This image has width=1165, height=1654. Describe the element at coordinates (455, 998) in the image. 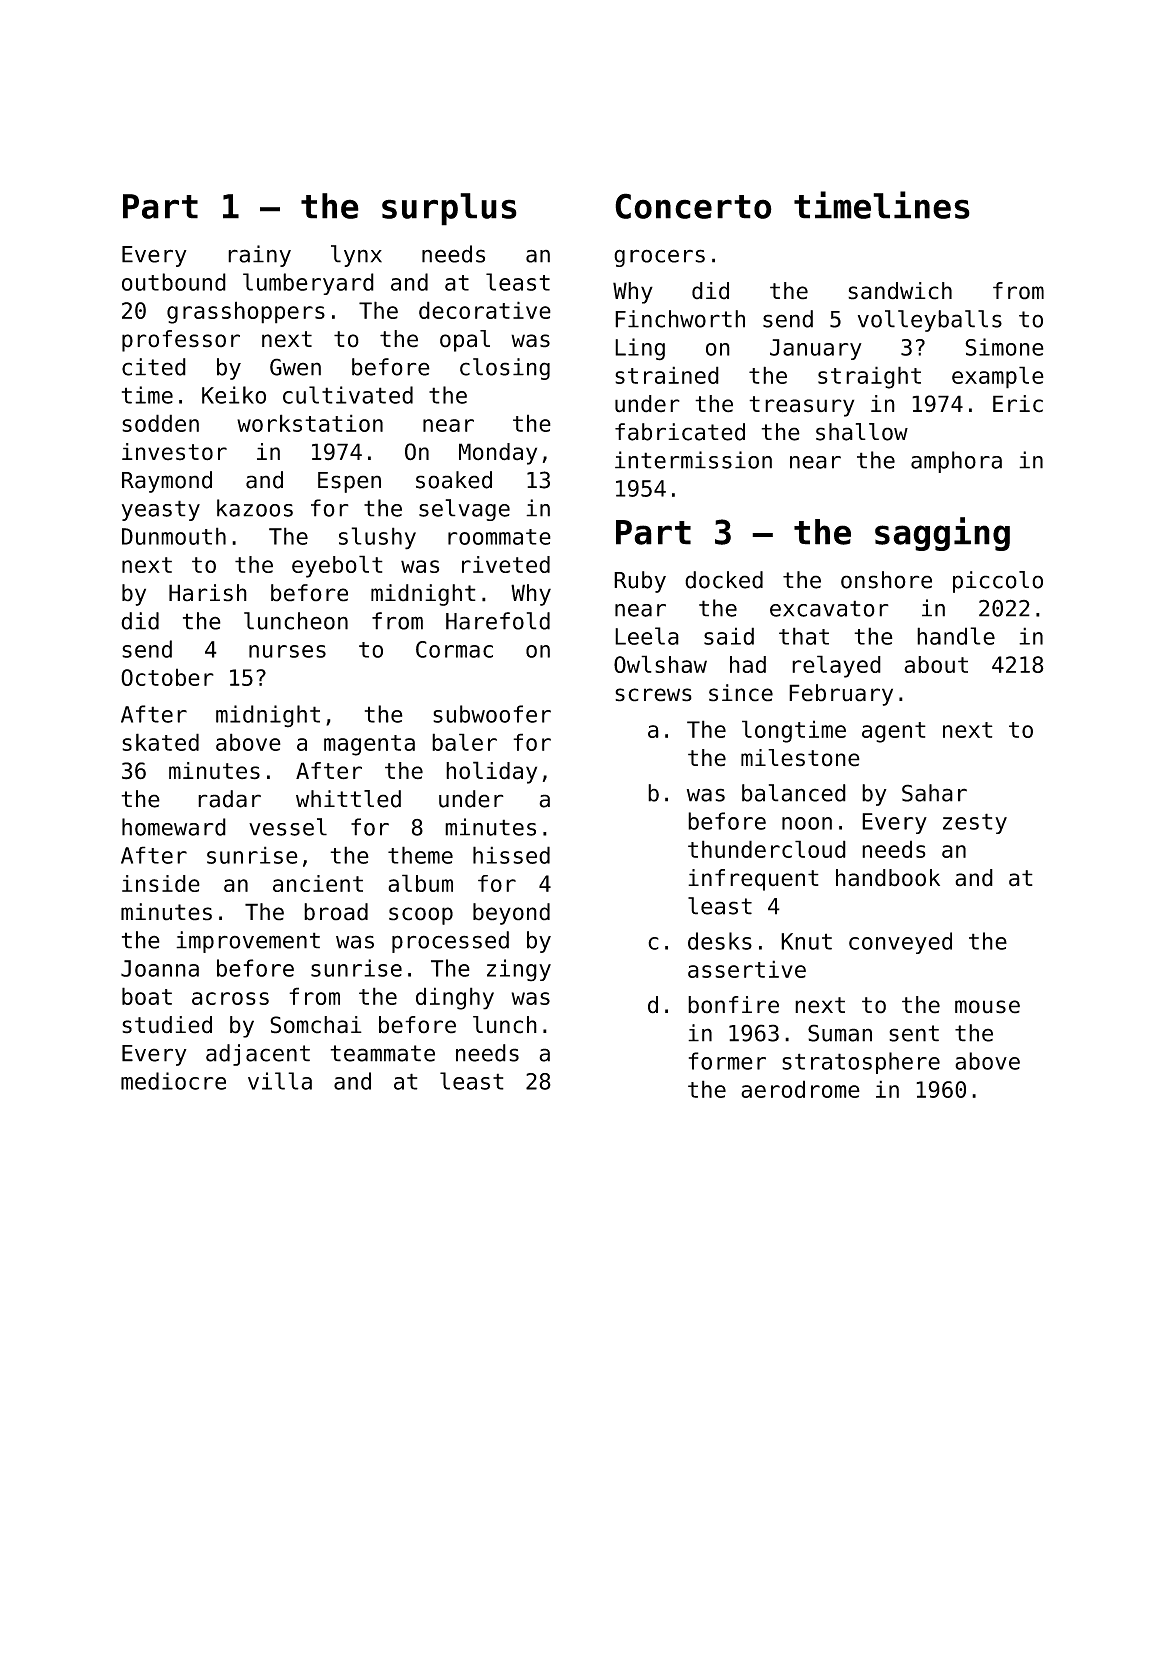

I see `dinghy` at that location.
